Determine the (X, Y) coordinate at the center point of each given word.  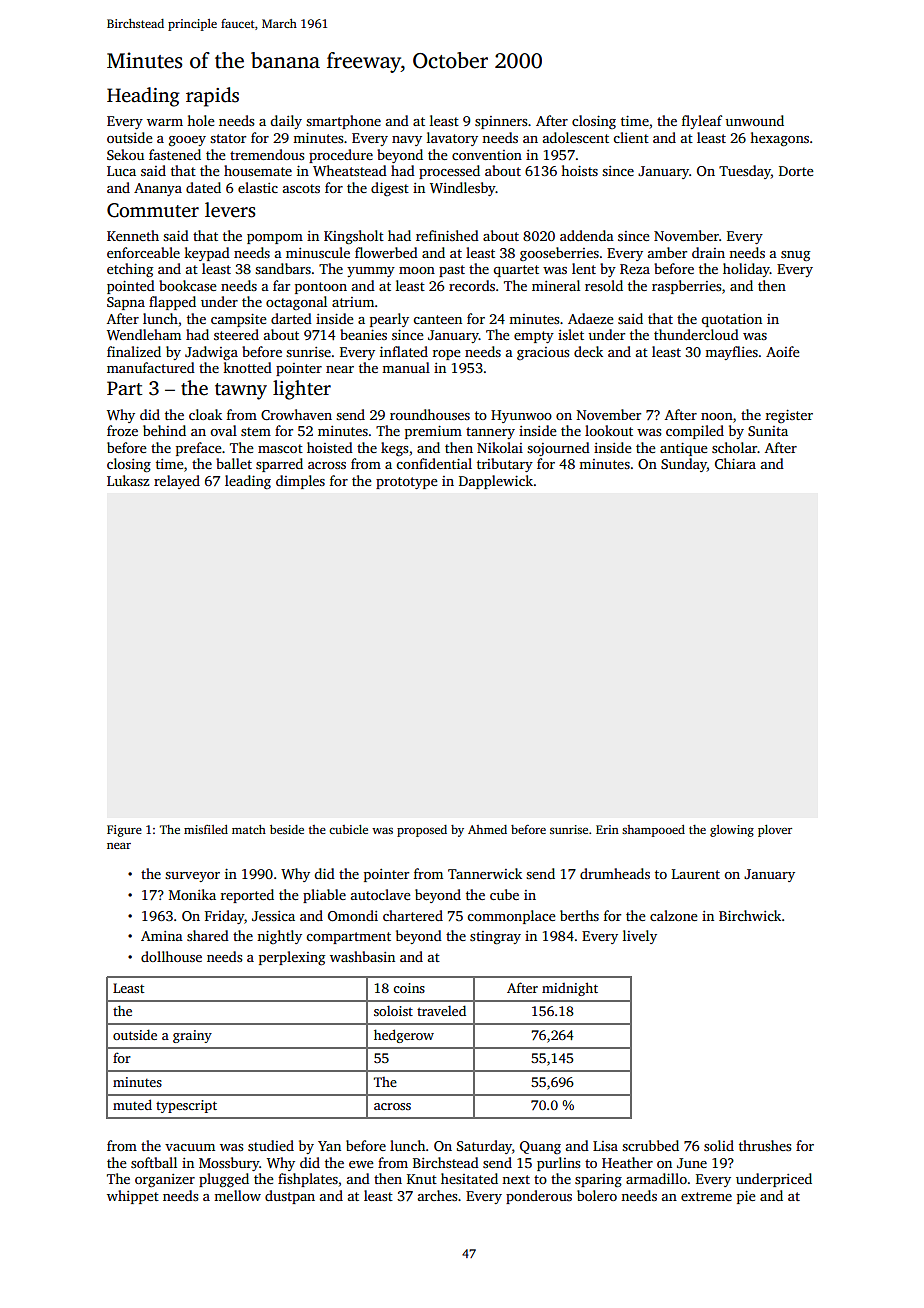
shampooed (653, 831)
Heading (143, 97)
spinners (501, 122)
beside (287, 829)
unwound (754, 120)
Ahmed (487, 829)
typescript (186, 1106)
